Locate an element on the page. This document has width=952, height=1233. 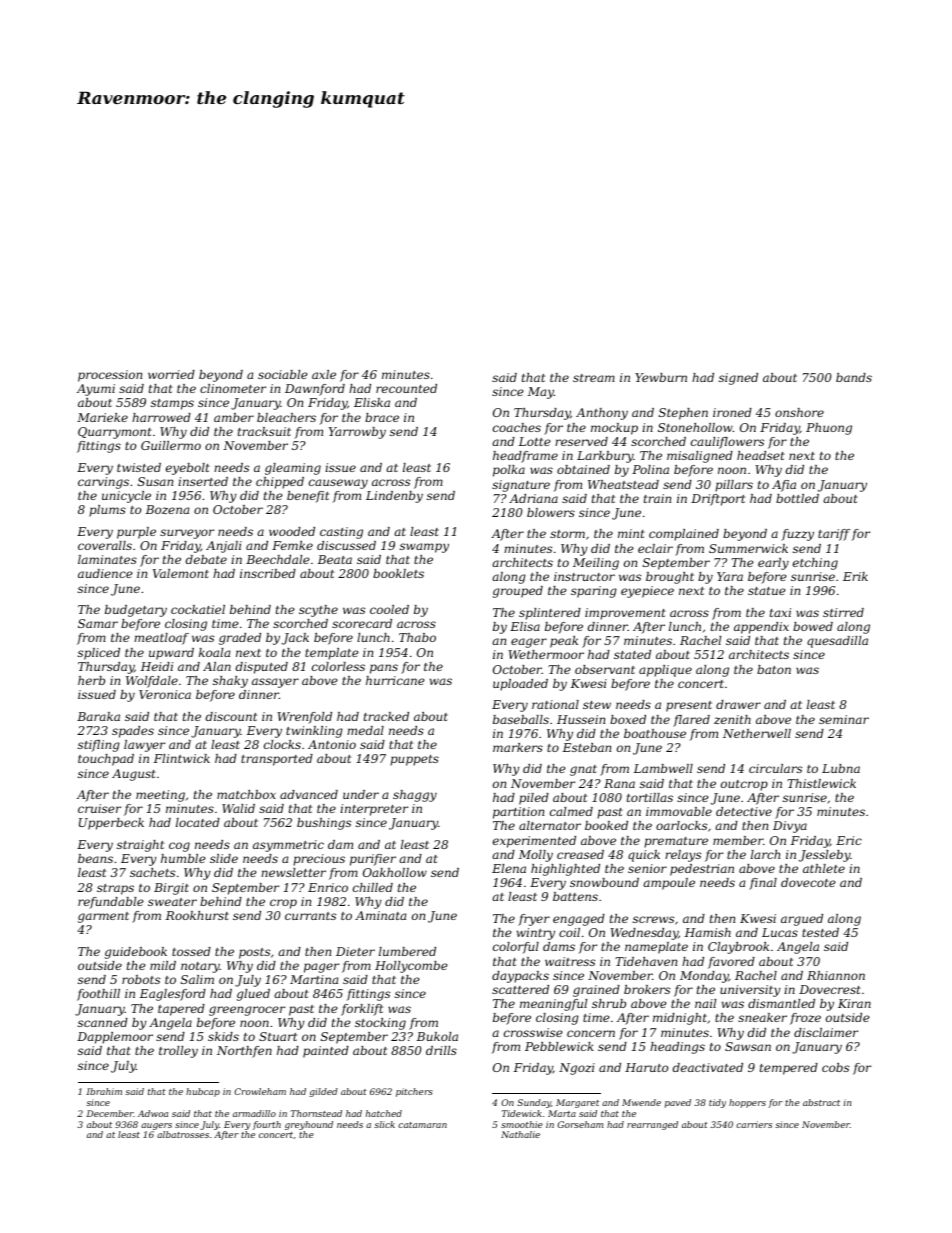
herb is located at coordinates (91, 680).
